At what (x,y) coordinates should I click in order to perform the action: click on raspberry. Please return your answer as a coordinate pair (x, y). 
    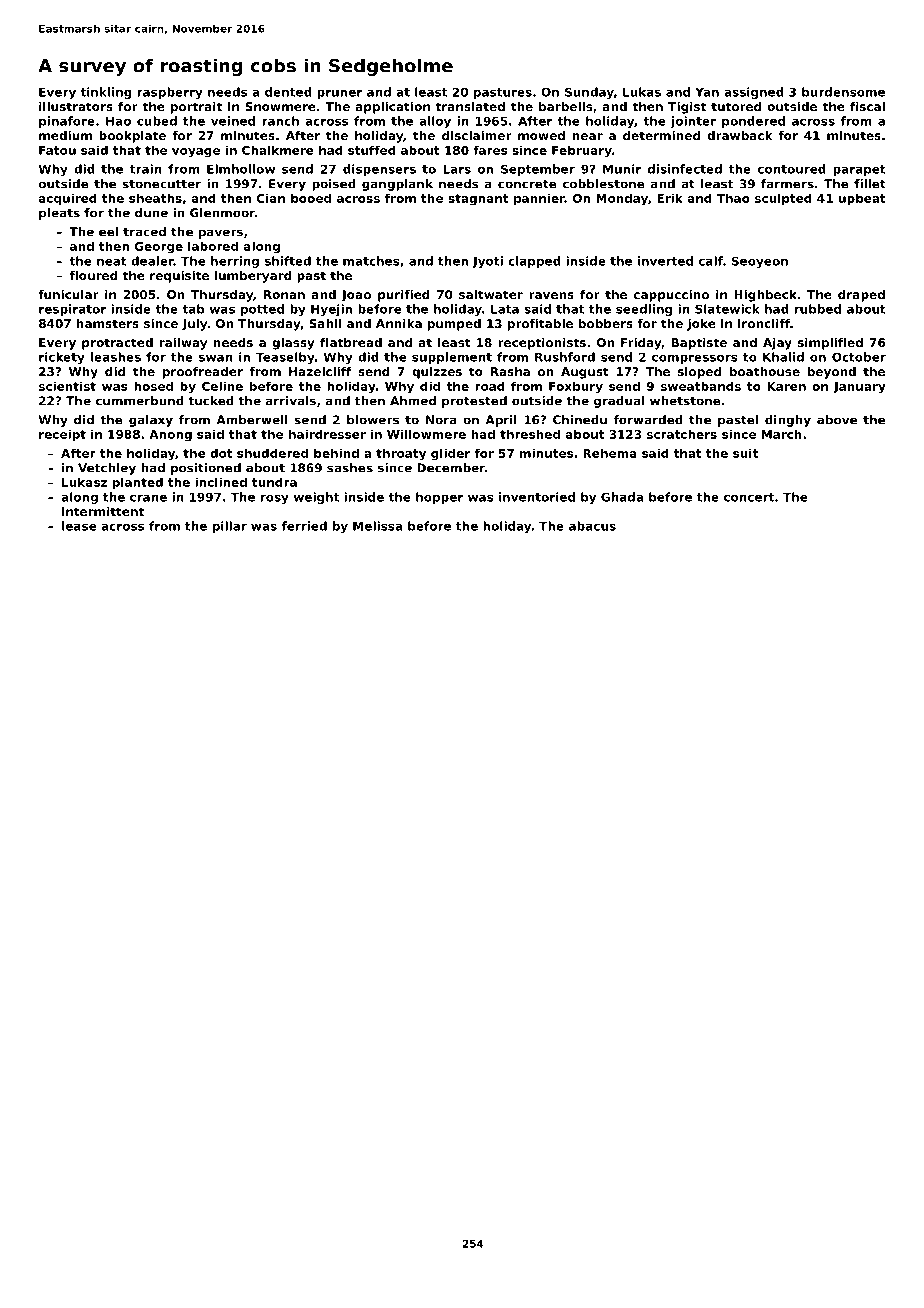
    Looking at the image, I should click on (170, 93).
